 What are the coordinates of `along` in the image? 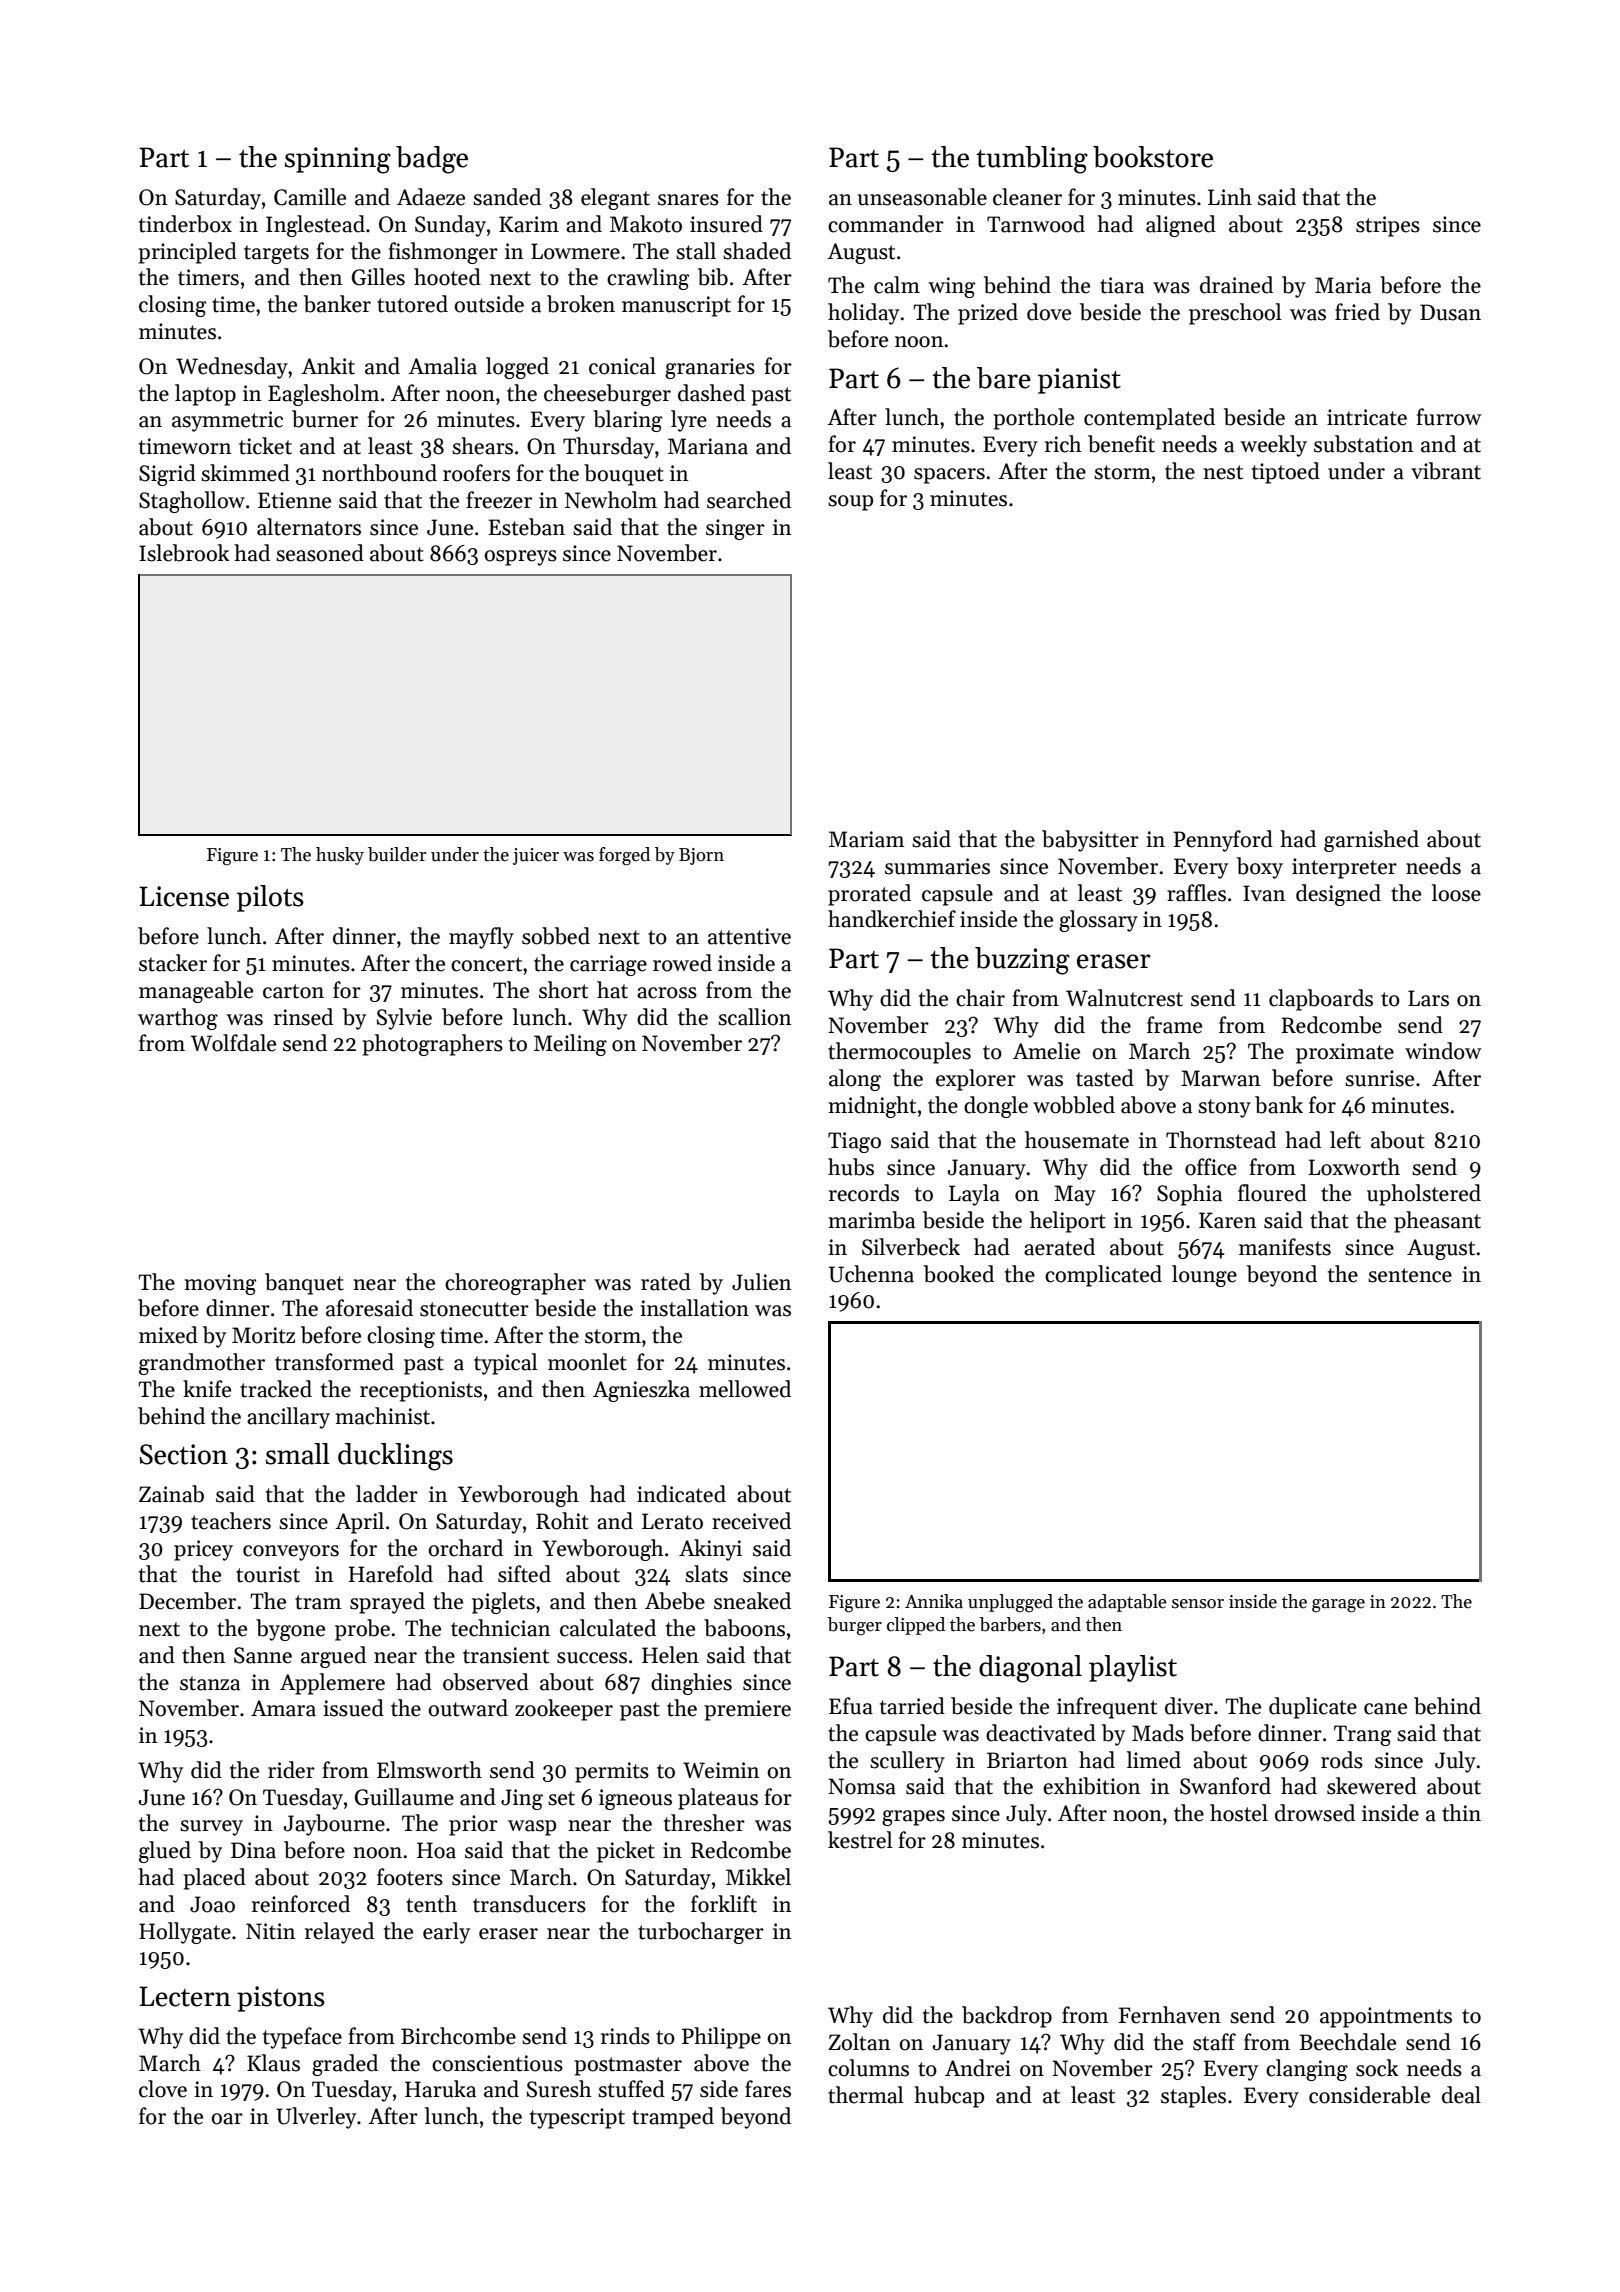 It's located at (855, 1080).
